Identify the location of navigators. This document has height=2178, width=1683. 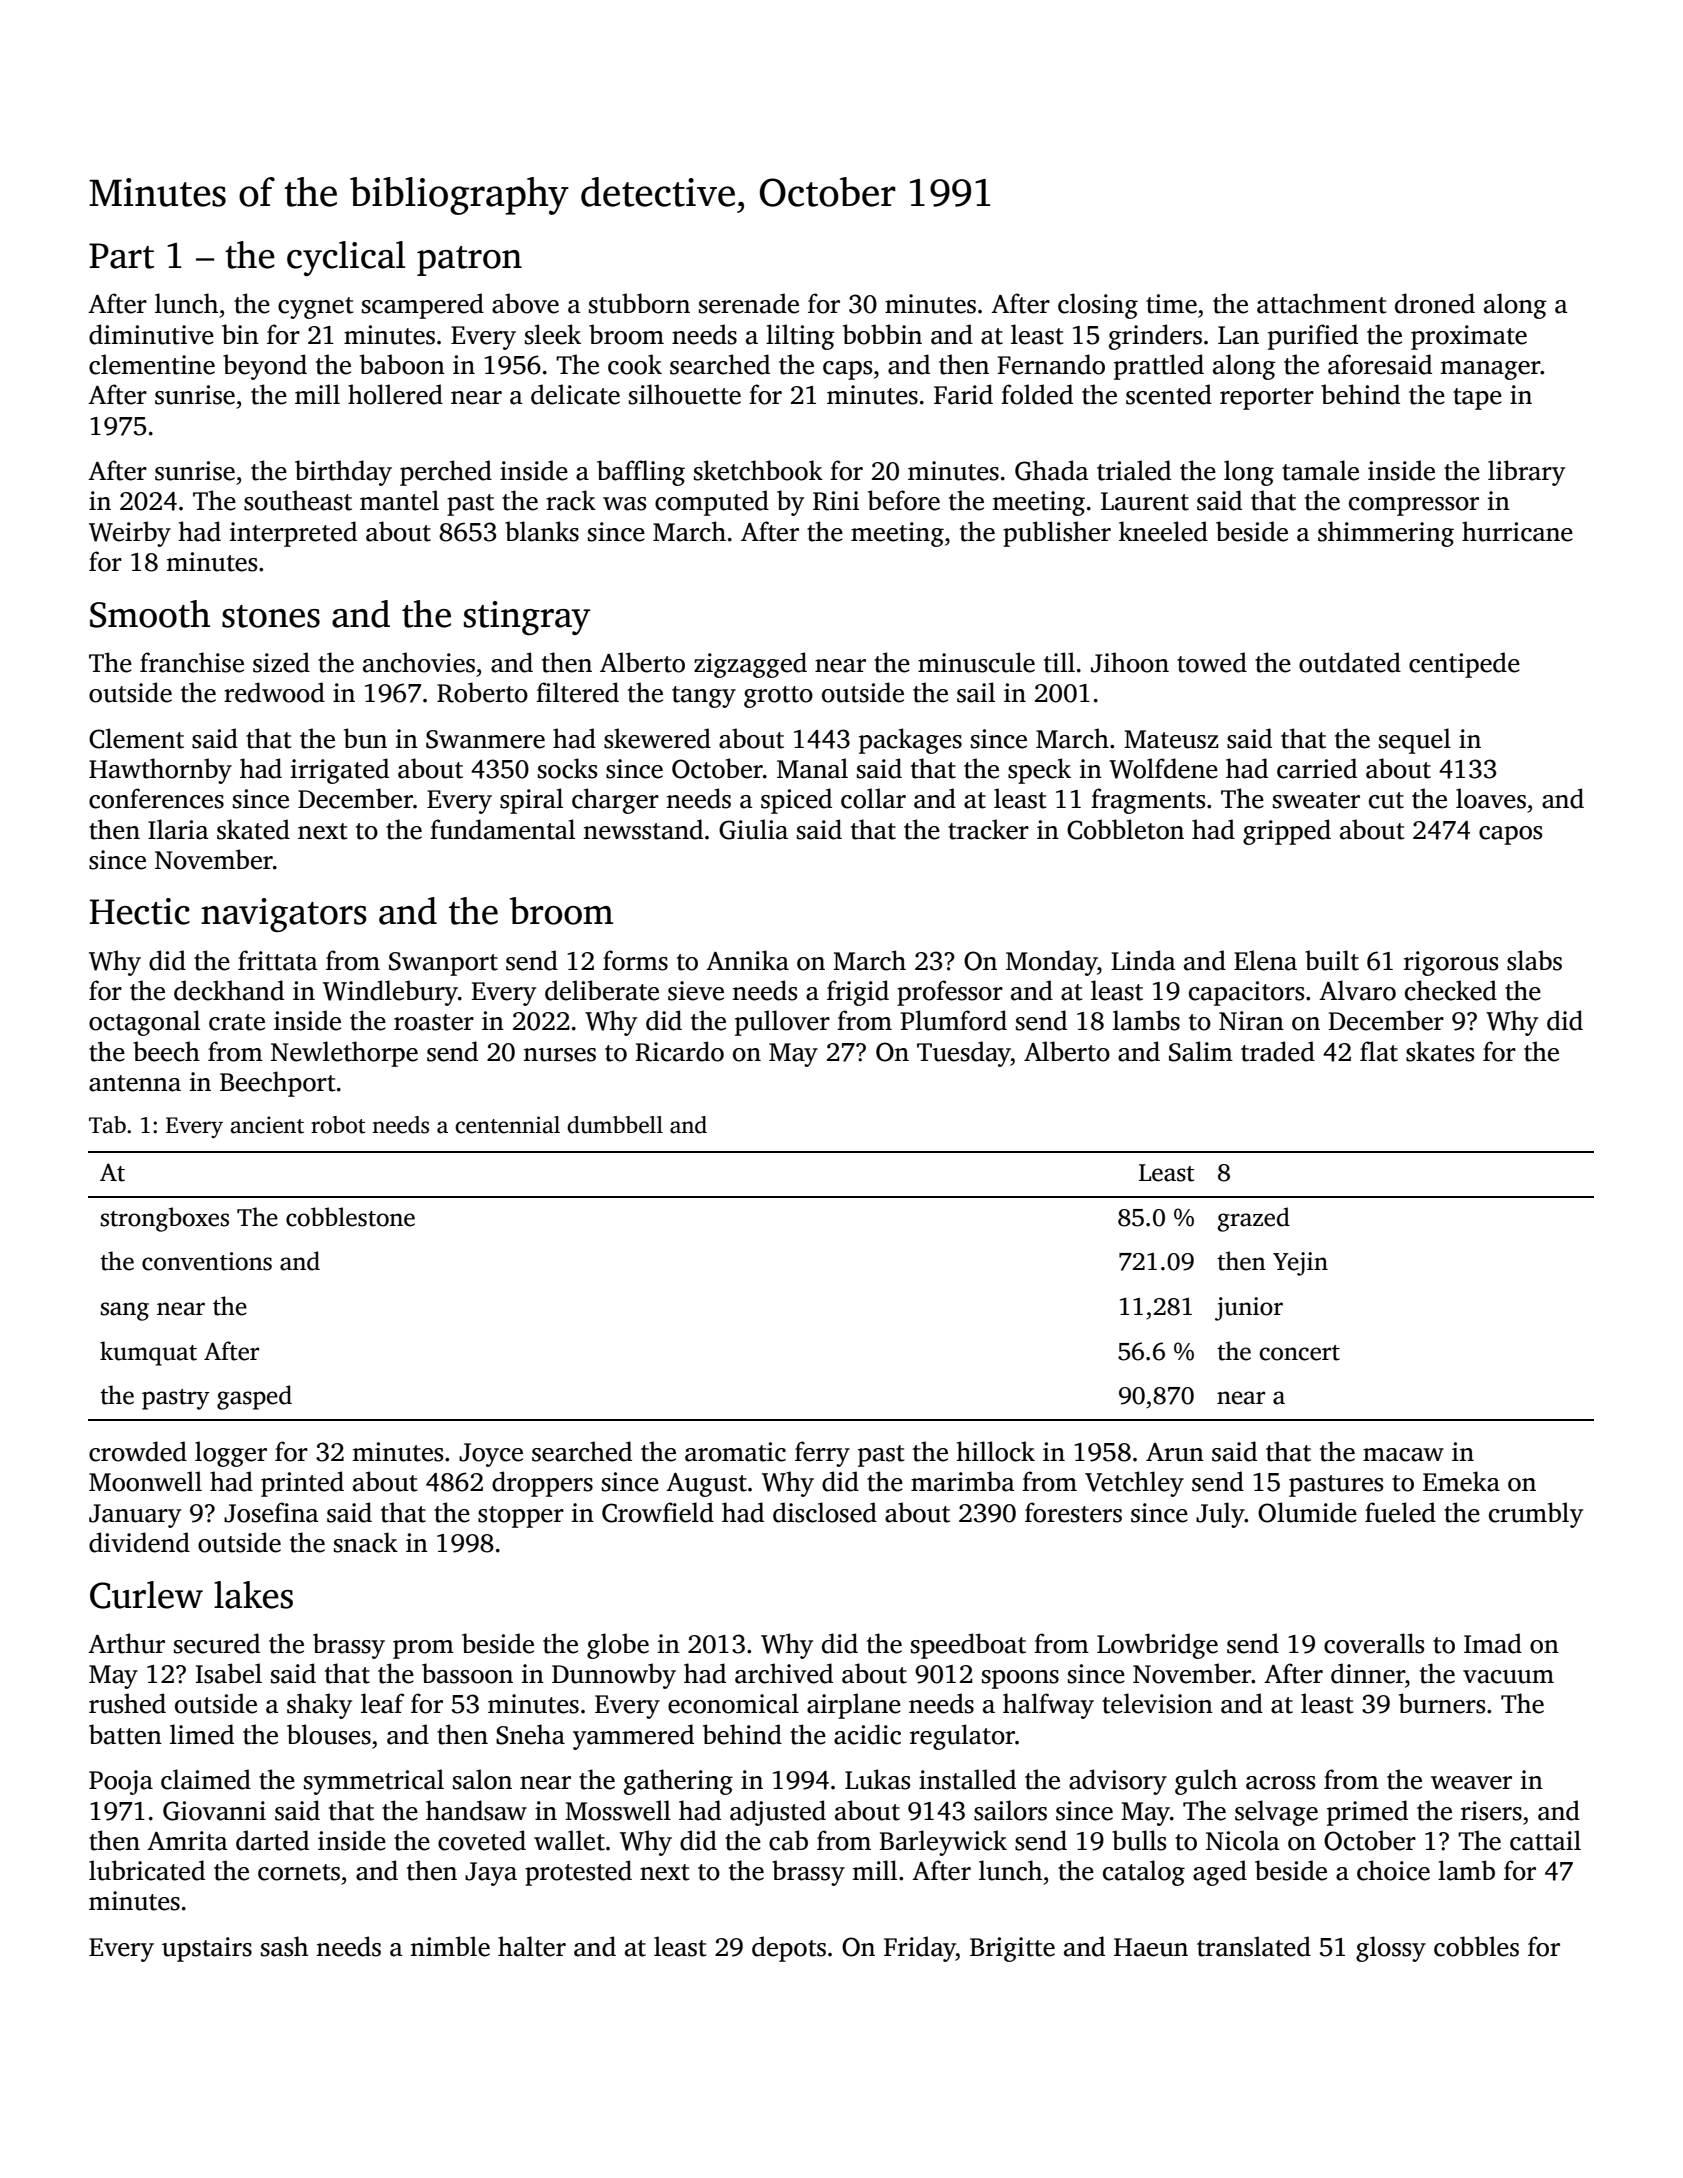
(284, 915).
